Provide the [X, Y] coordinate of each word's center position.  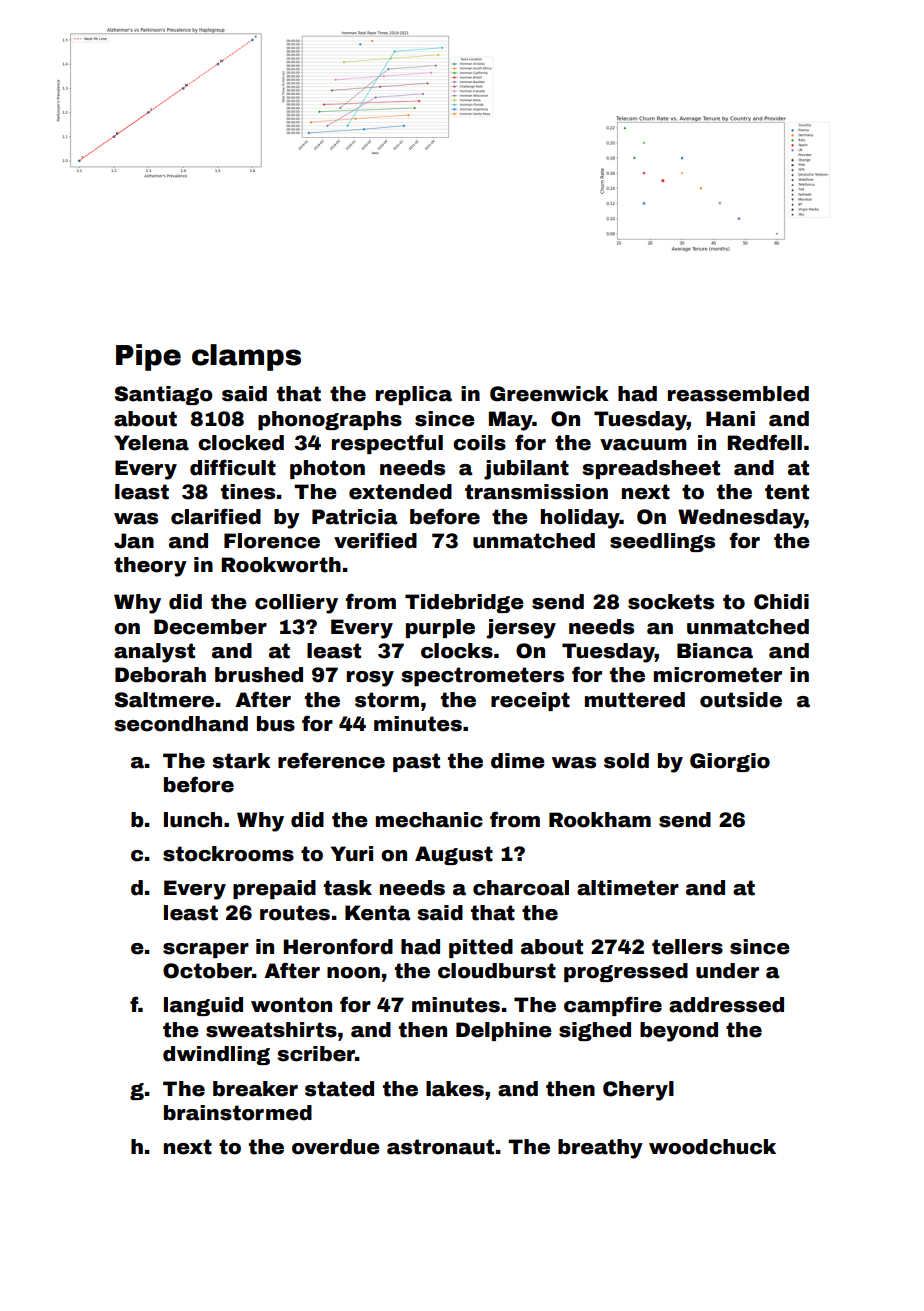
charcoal [521, 888]
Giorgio [730, 762]
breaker [255, 1089]
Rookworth [281, 565]
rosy [370, 679]
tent [787, 492]
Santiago [164, 395]
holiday [580, 519]
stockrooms [228, 854]
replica [414, 395]
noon [353, 973]
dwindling [216, 1055]
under [727, 971]
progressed [626, 972]
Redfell [764, 442]
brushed [259, 675]
